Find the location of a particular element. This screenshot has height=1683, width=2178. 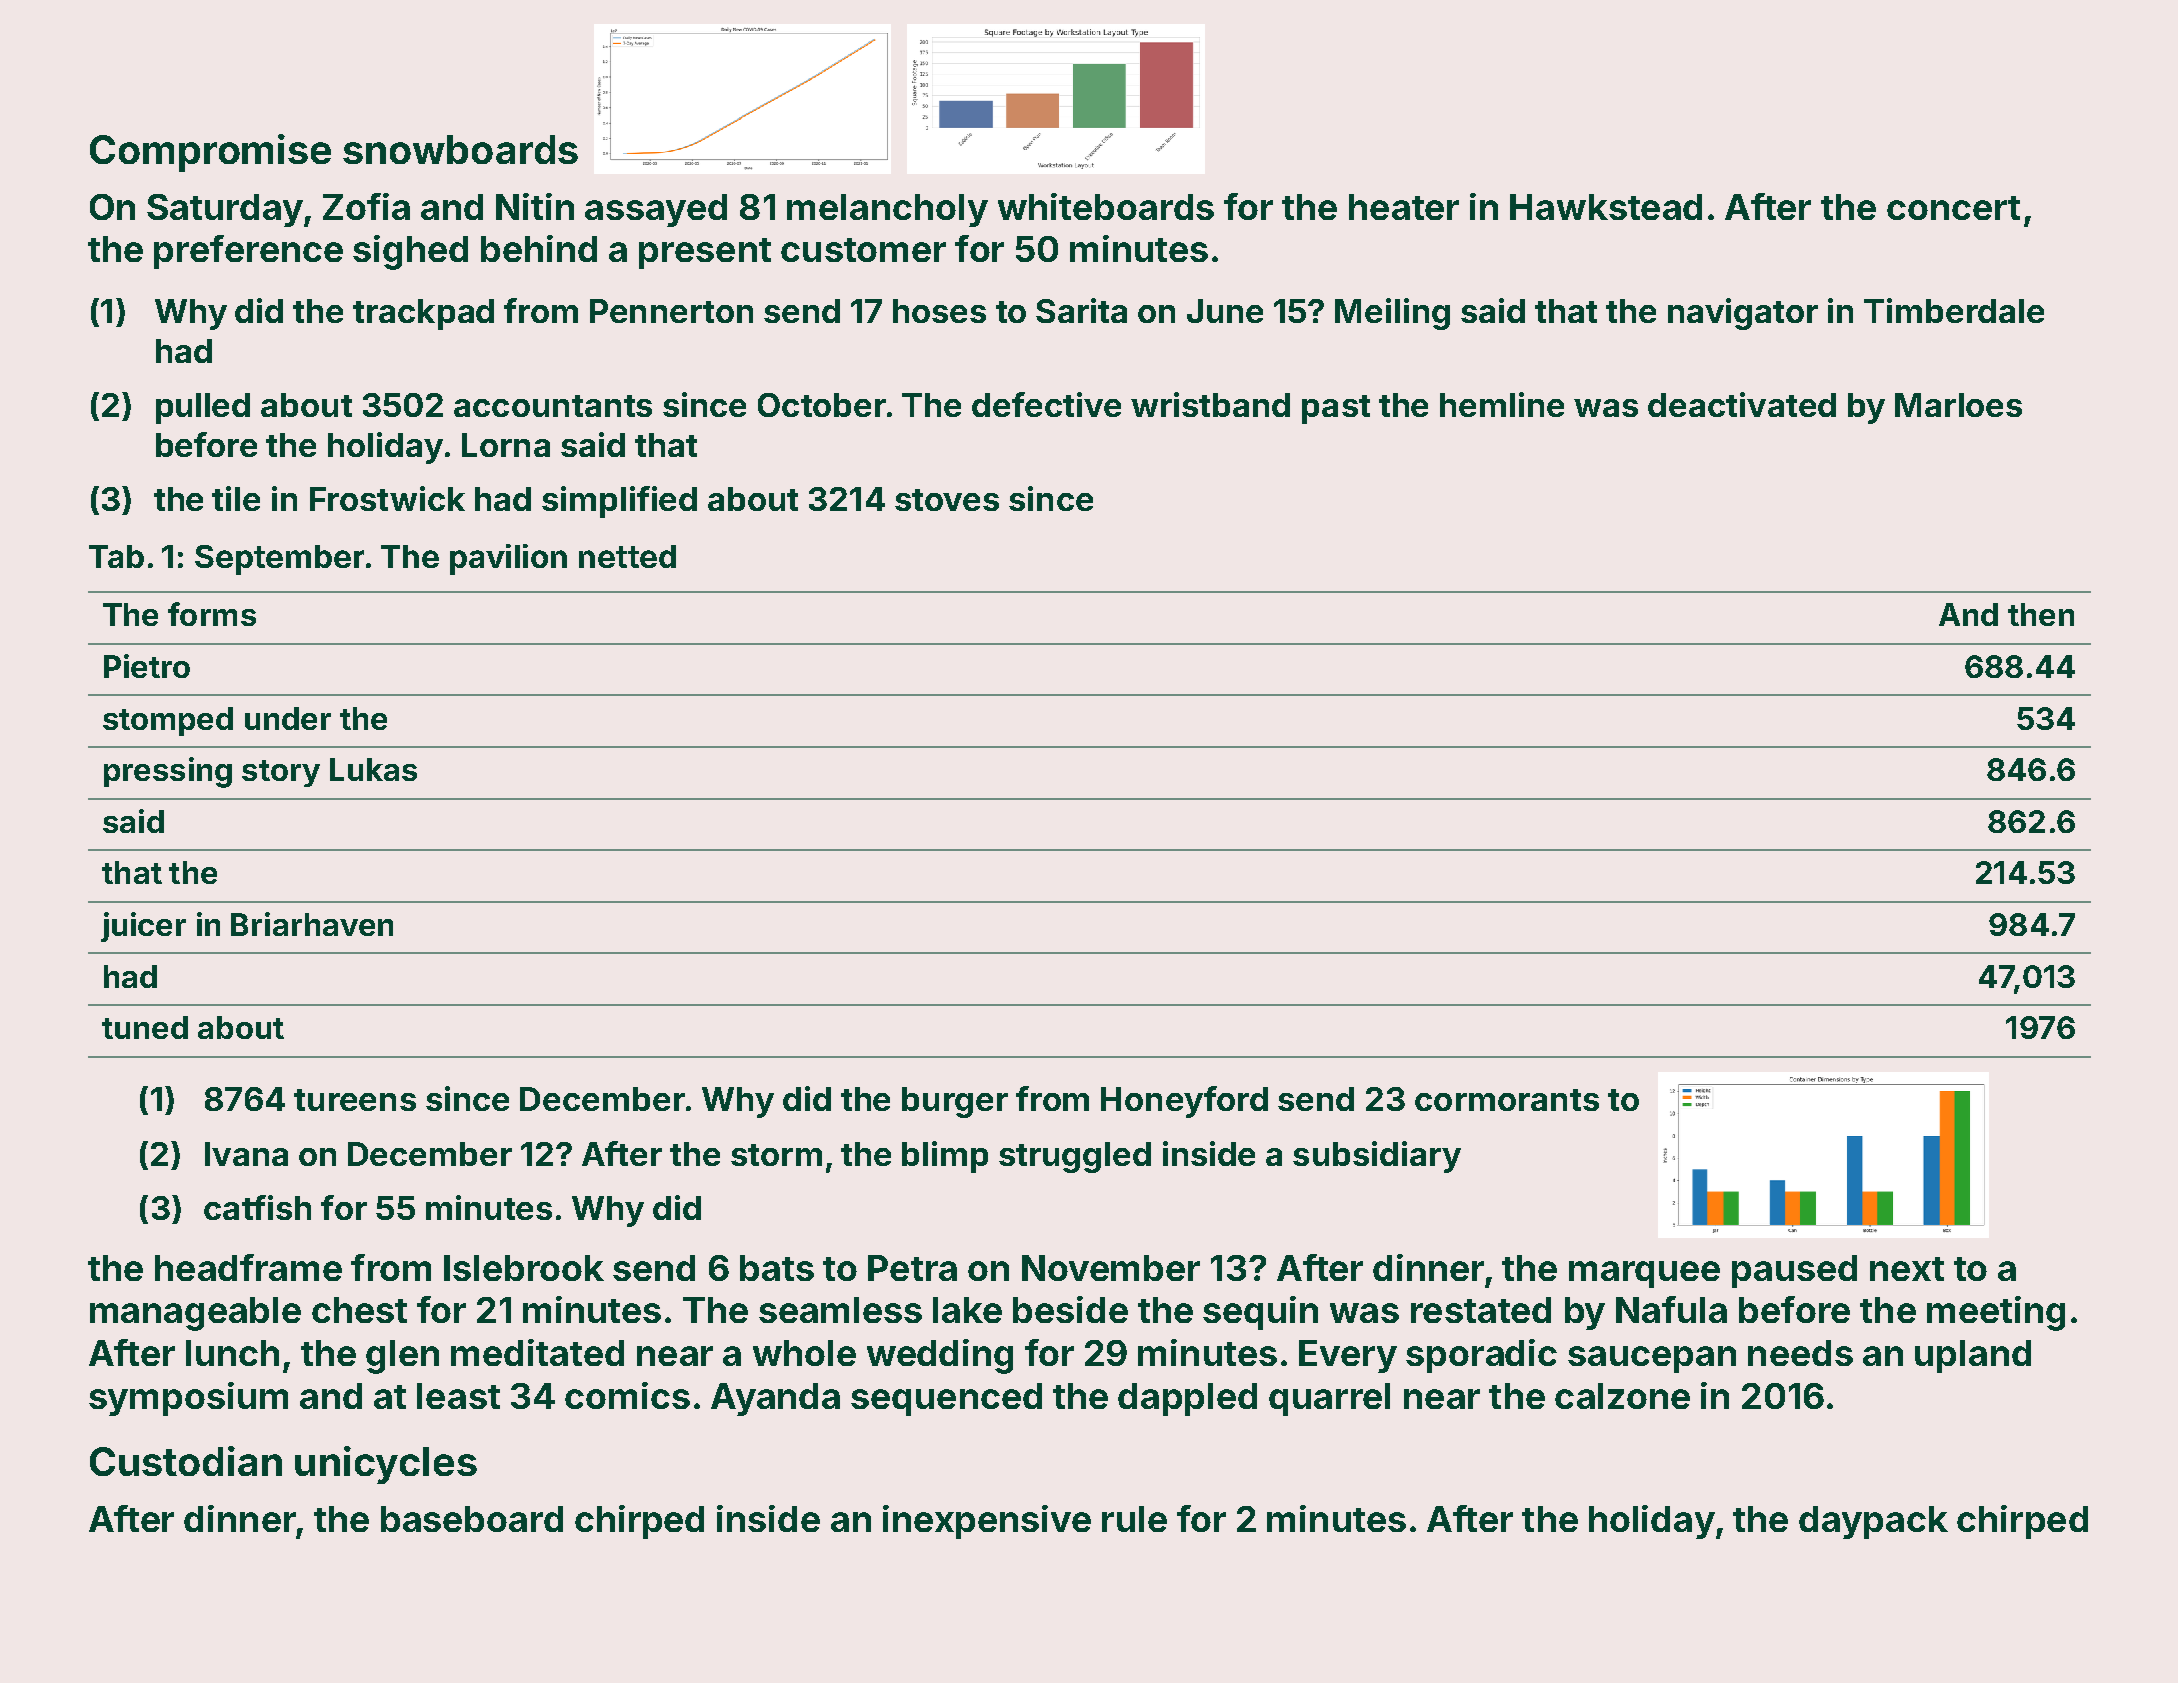

concert is located at coordinates (1953, 208).
